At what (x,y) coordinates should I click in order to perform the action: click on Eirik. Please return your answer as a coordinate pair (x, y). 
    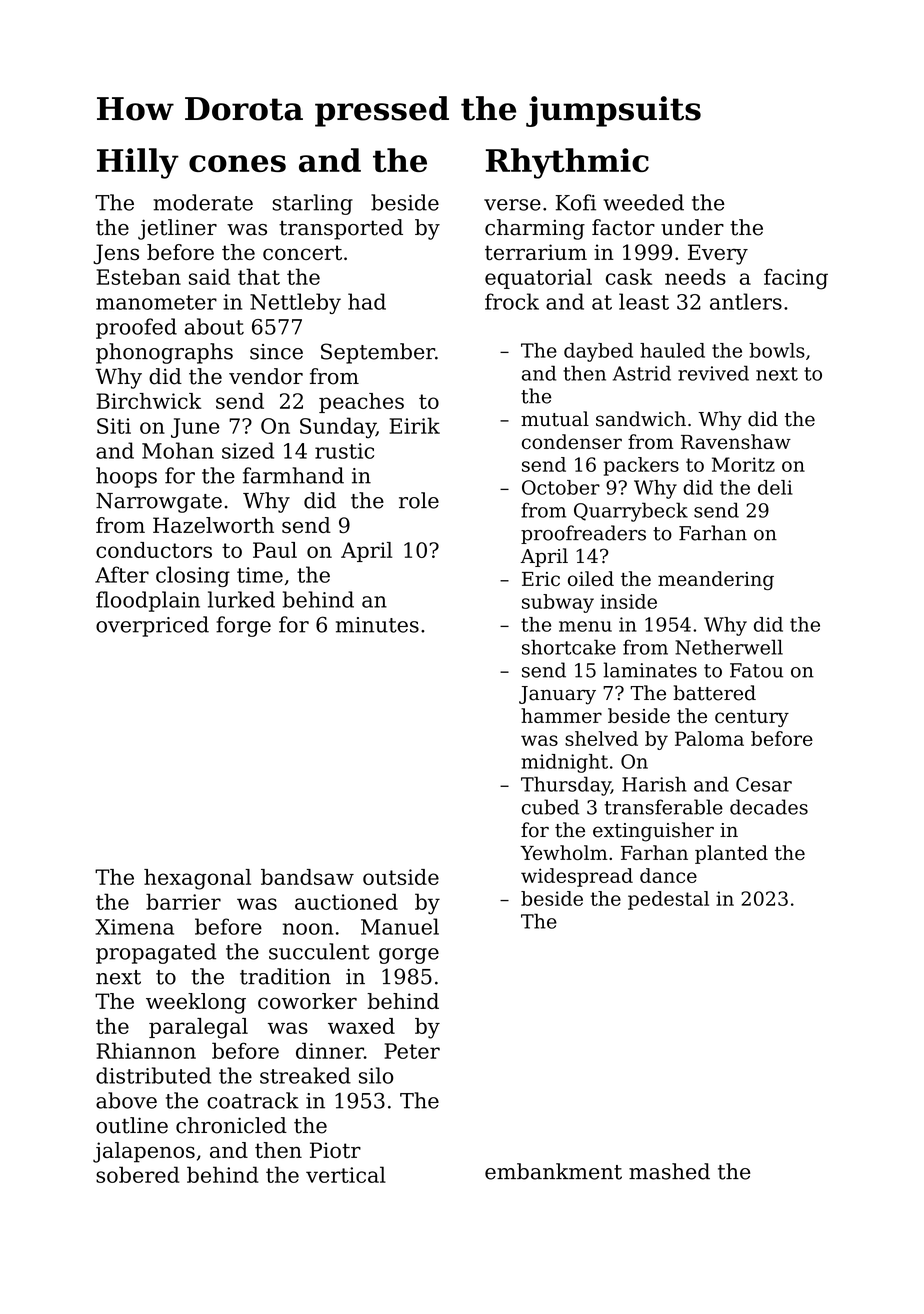
    Looking at the image, I should click on (414, 425).
